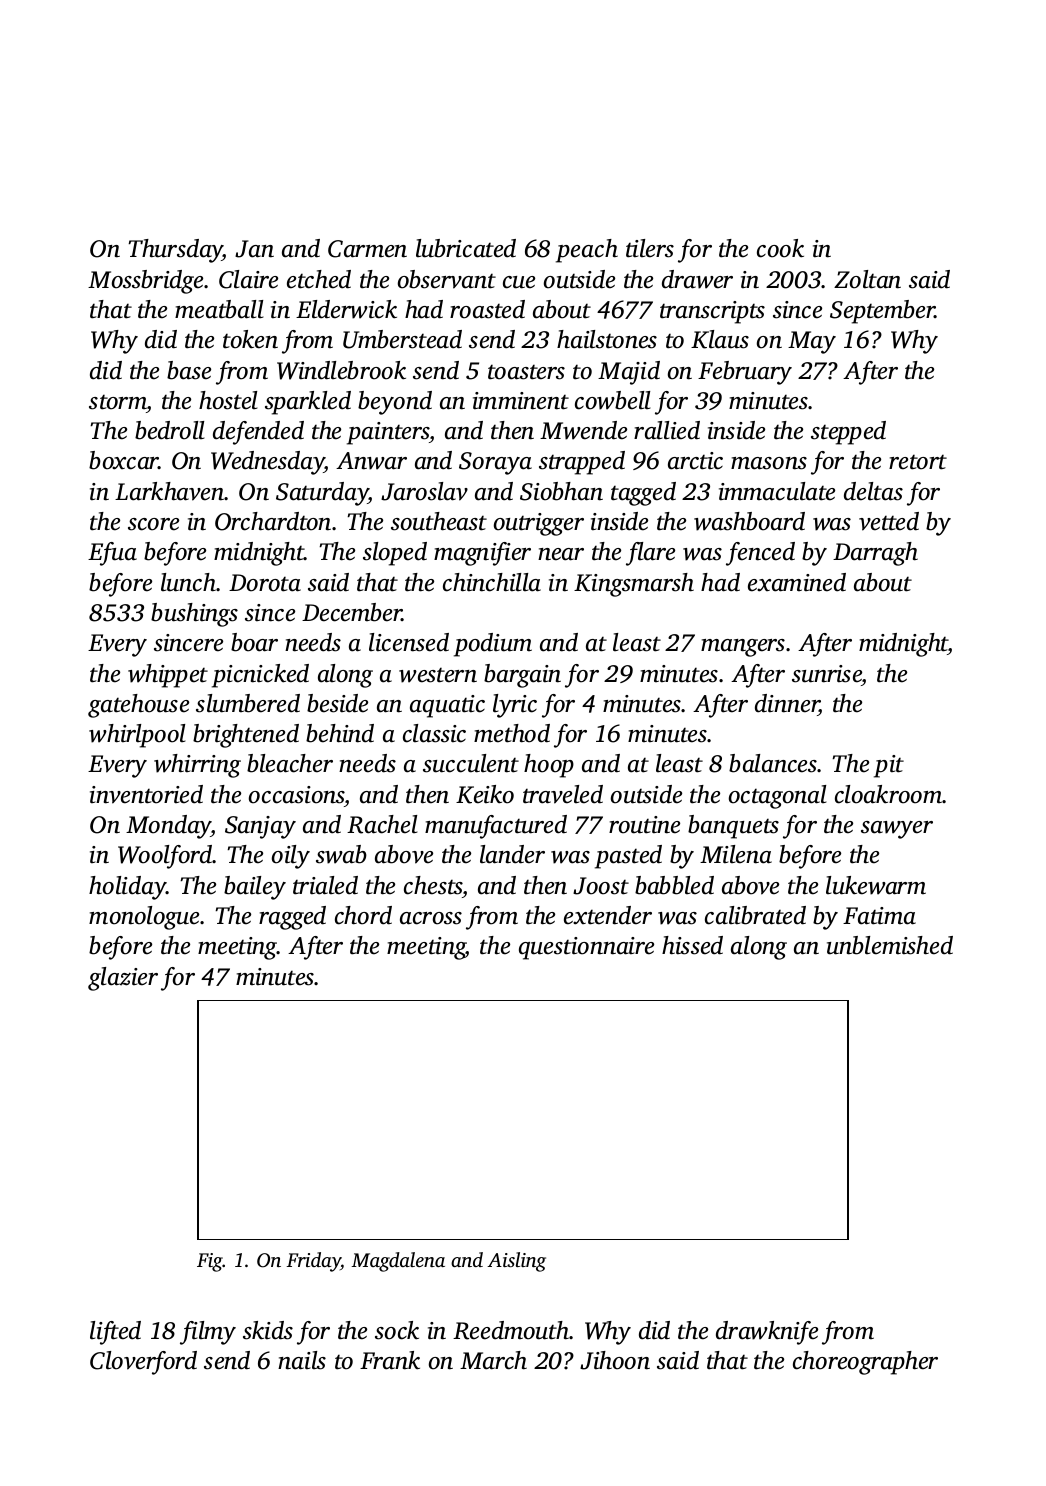 The image size is (1046, 1486). I want to click on whirlpool, so click(137, 736).
